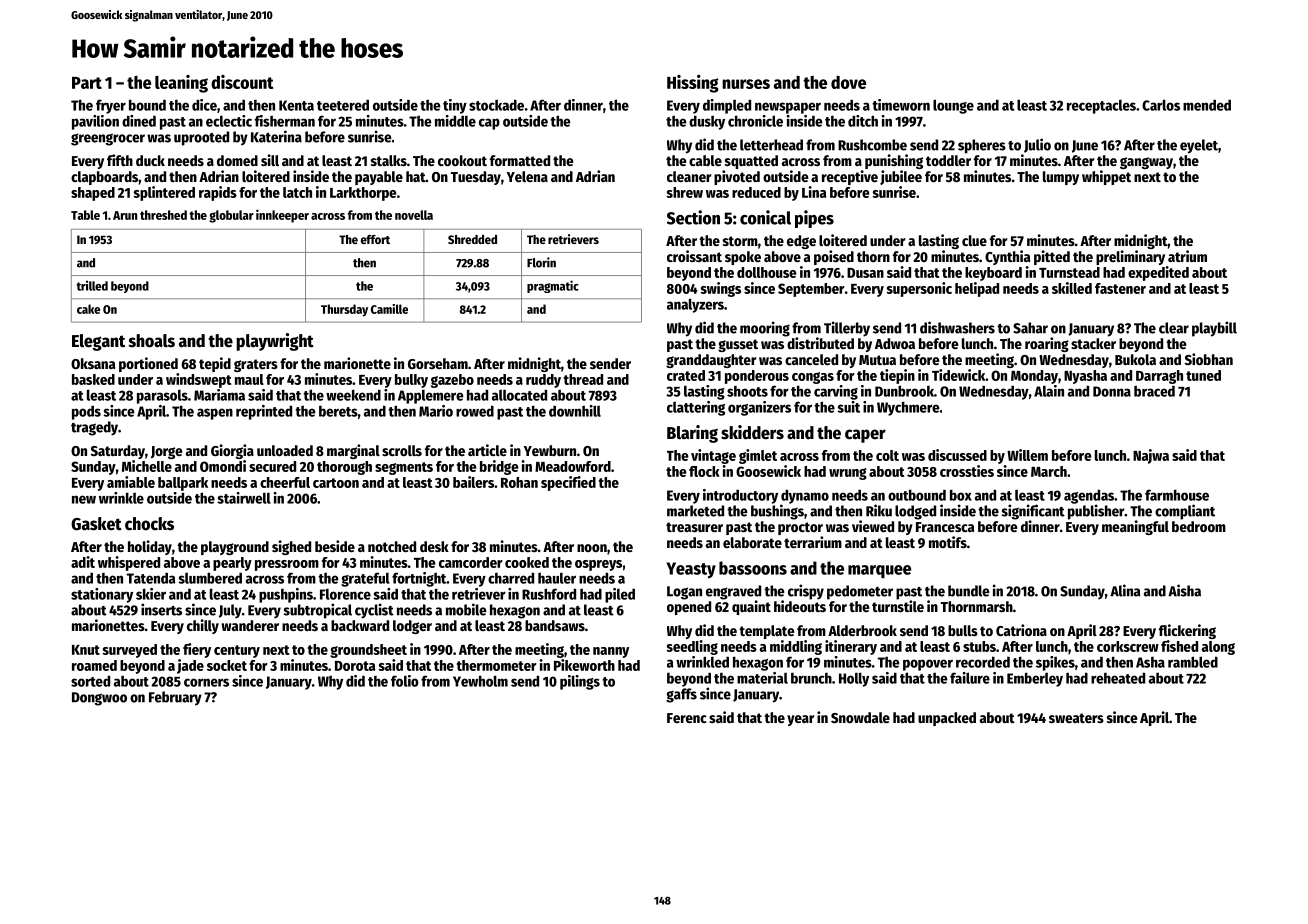 This screenshot has width=1308, height=924. I want to click on sweaters, so click(1076, 718).
